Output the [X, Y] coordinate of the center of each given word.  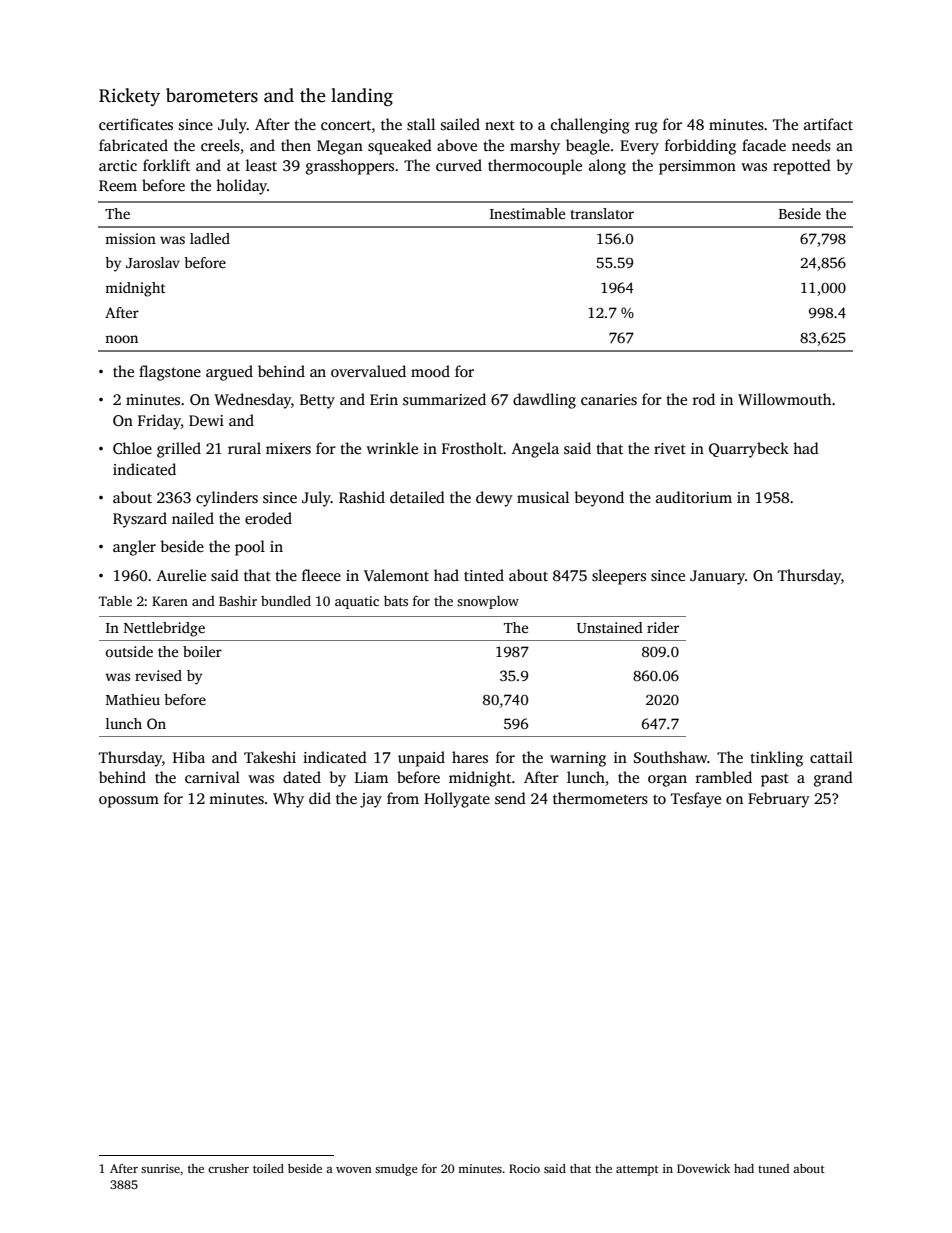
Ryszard [140, 520]
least [261, 165]
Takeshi [270, 757]
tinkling [776, 759]
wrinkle [392, 448]
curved [459, 165]
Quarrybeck [749, 450]
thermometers [600, 798]
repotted [802, 167]
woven [354, 1170]
